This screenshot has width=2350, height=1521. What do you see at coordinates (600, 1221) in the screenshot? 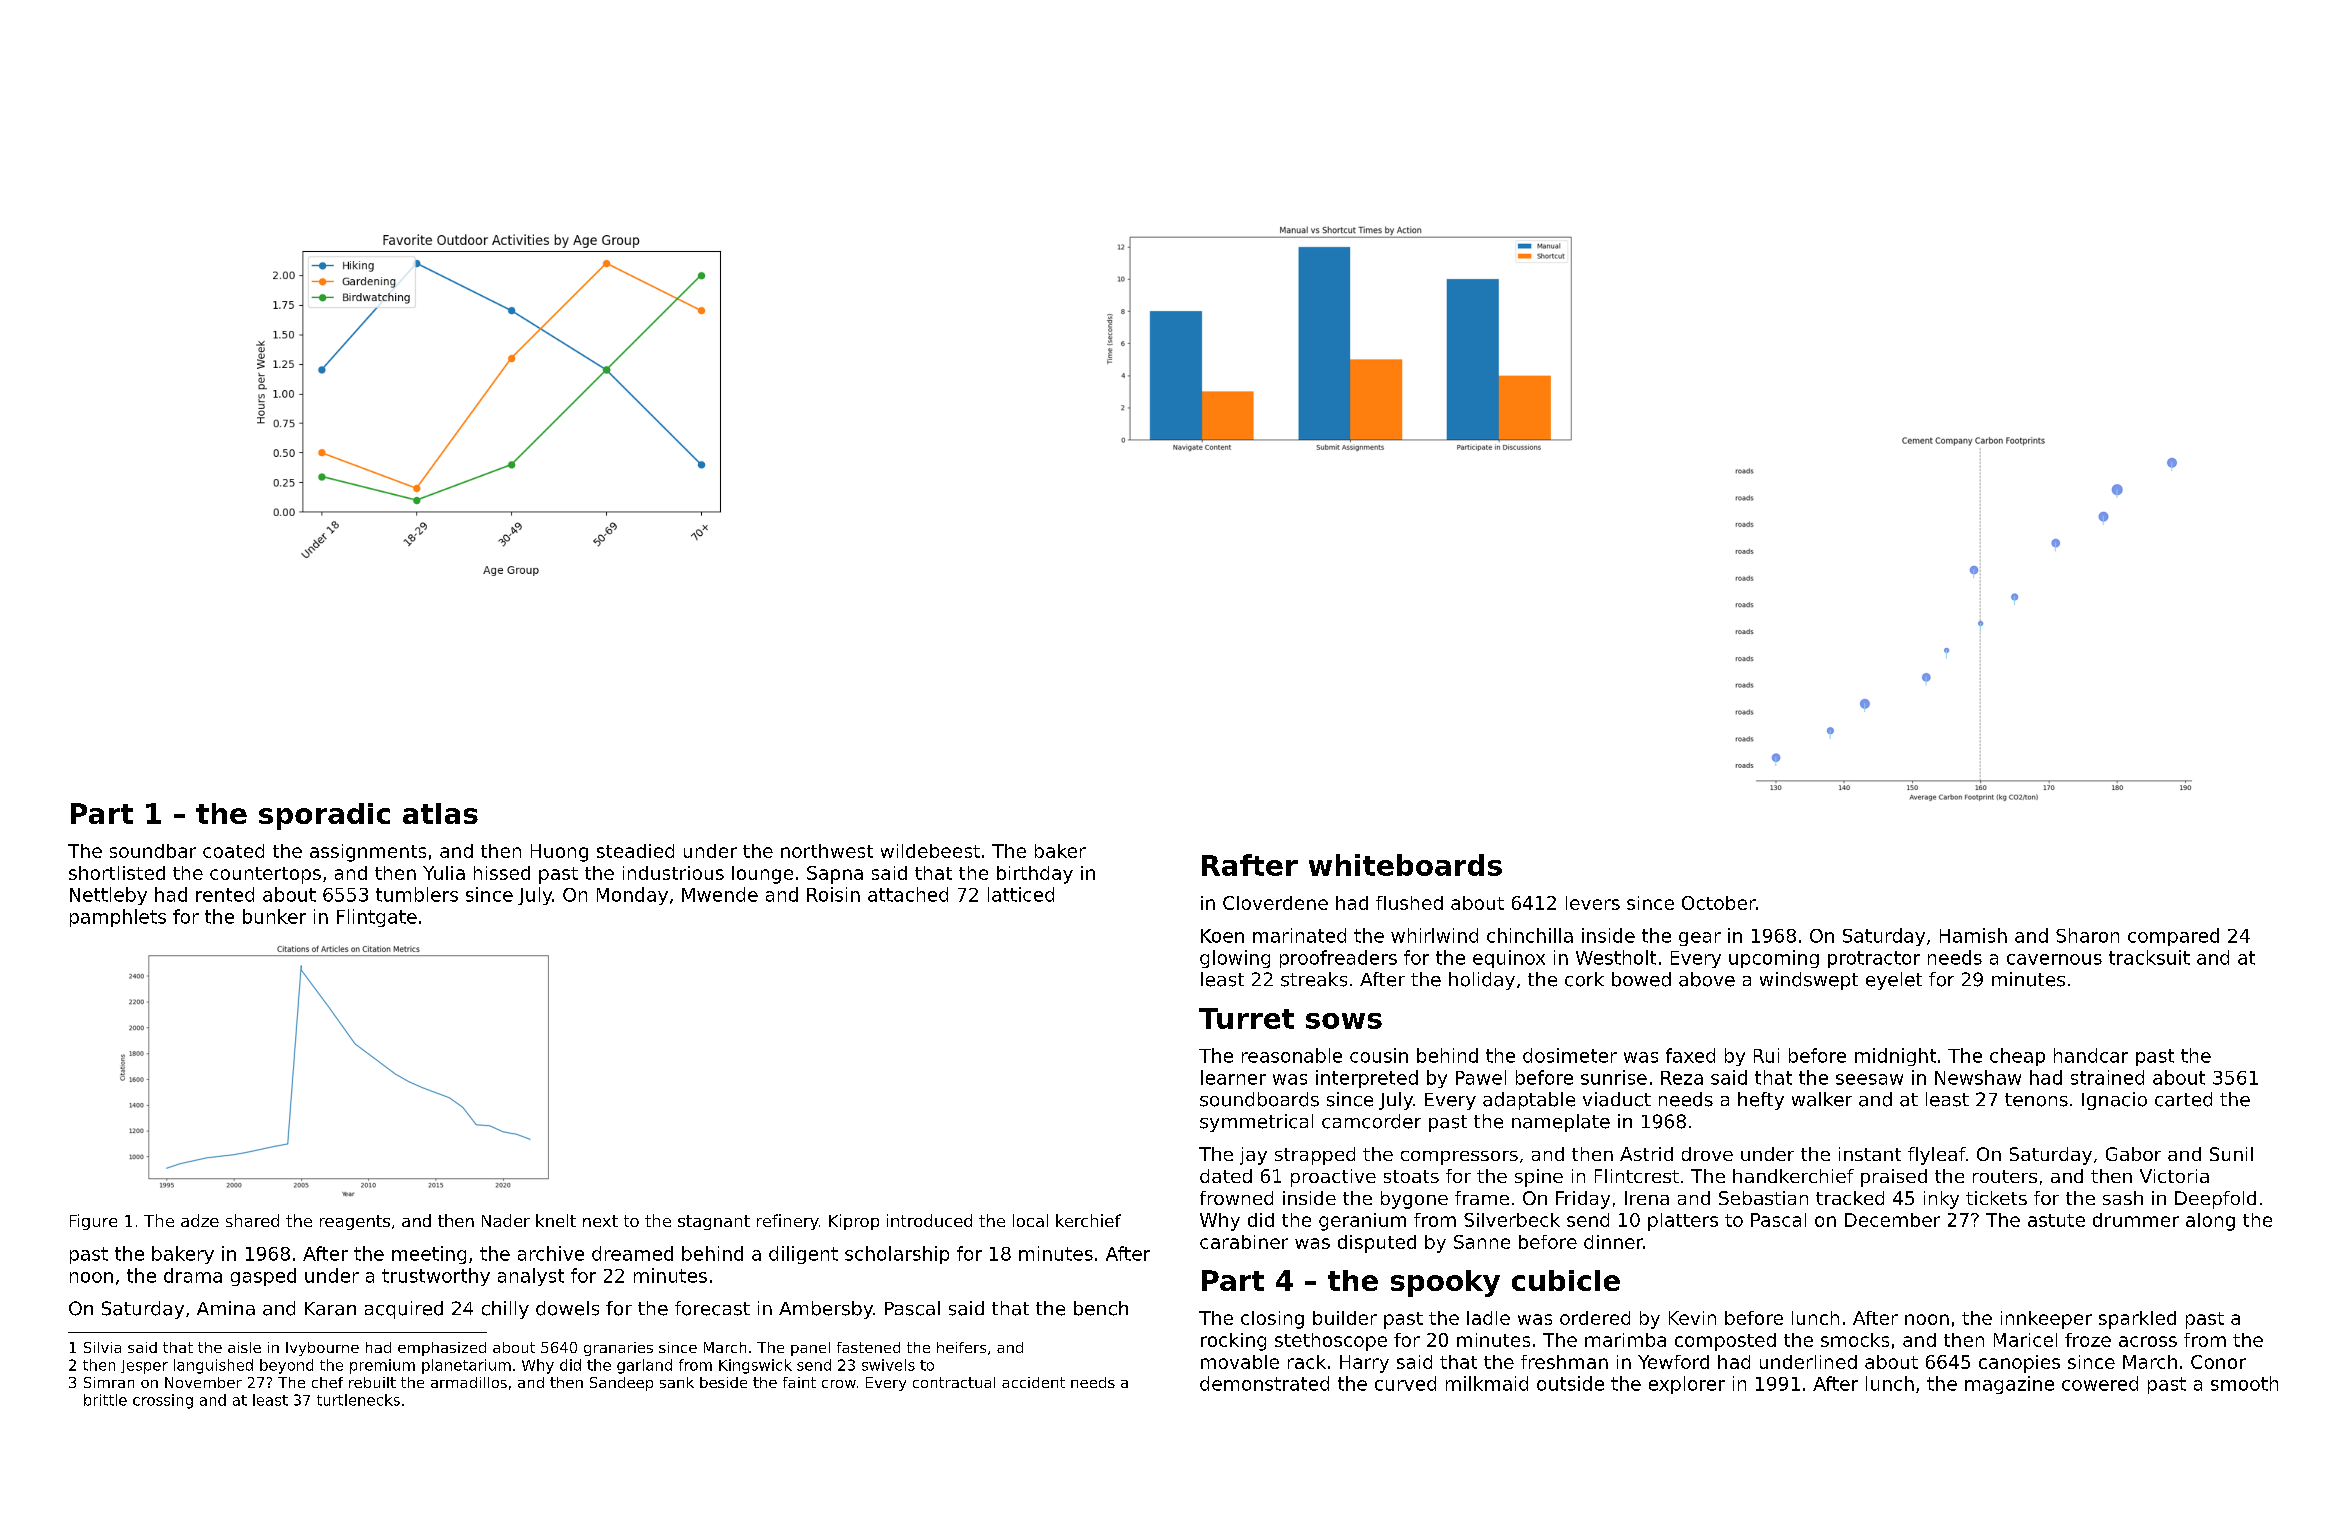
I see `next` at bounding box center [600, 1221].
